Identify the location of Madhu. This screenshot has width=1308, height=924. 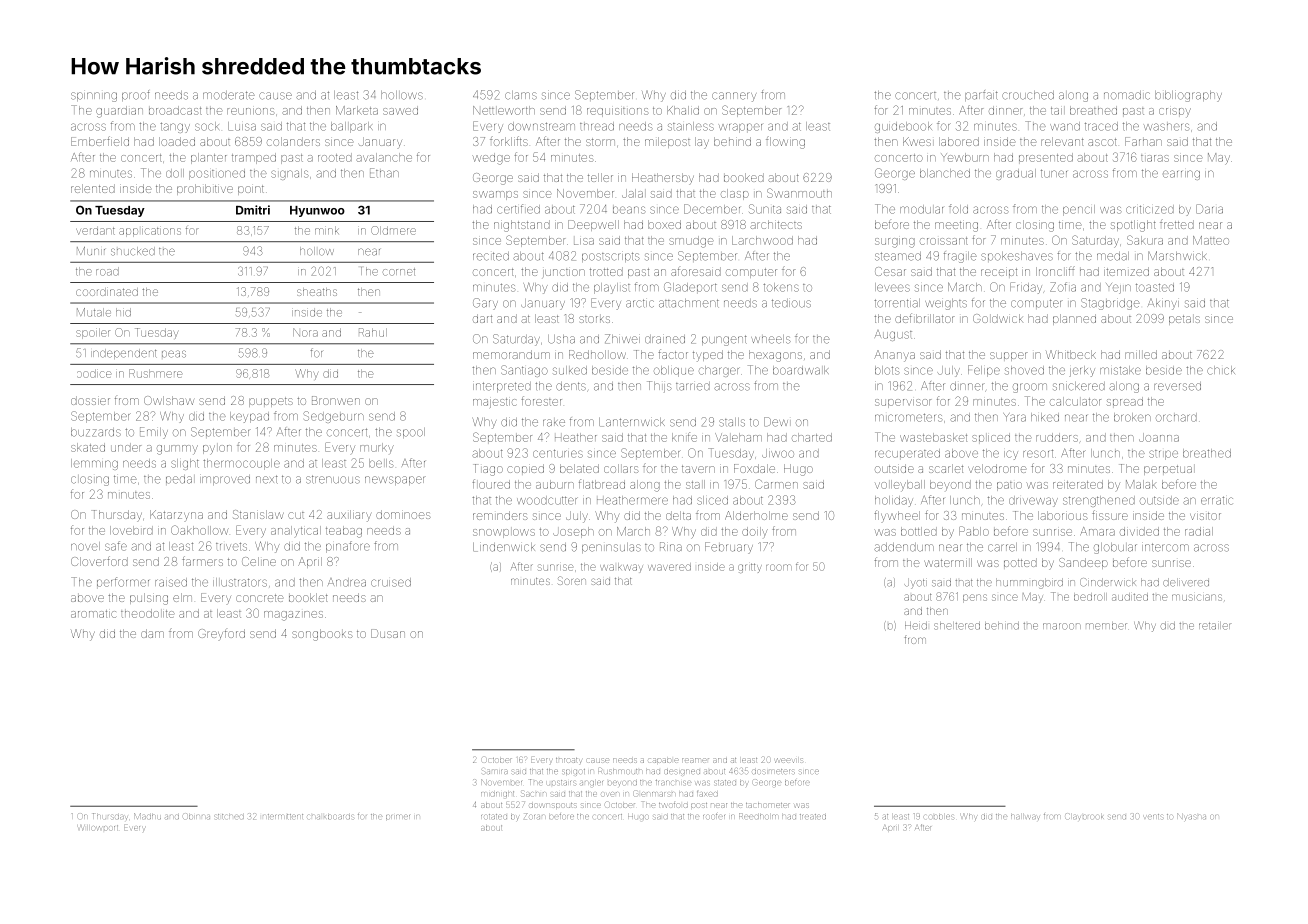
(147, 816).
